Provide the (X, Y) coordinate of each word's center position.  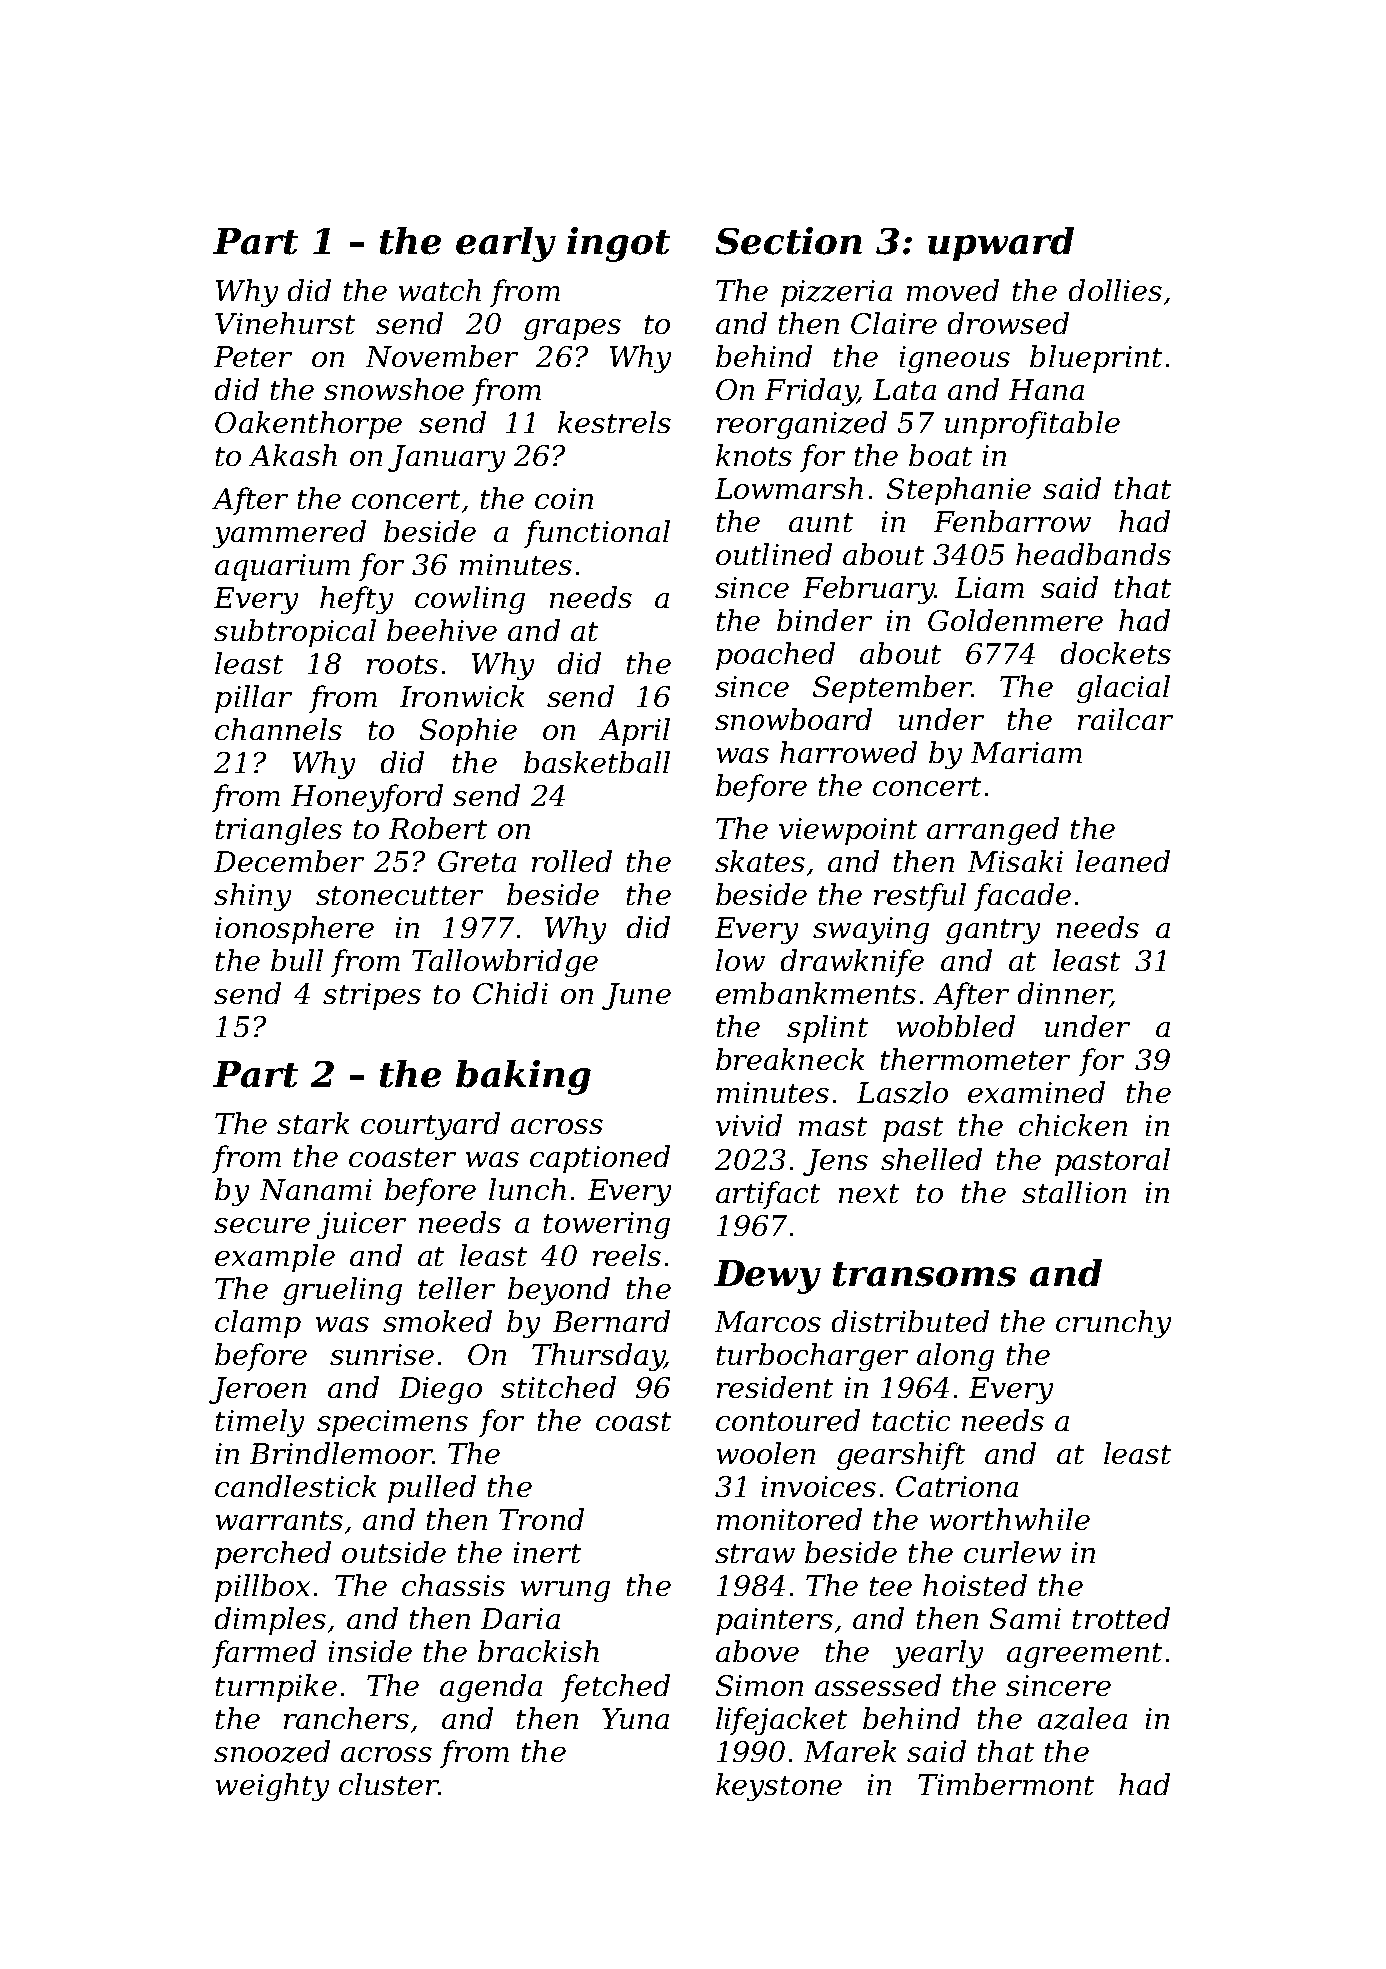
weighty (272, 1787)
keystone (779, 1787)
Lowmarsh (789, 488)
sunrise (382, 1354)
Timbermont (1006, 1784)
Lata (904, 389)
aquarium (282, 567)
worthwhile (1010, 1519)
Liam (989, 587)
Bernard (611, 1321)
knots (754, 455)
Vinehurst (285, 323)
